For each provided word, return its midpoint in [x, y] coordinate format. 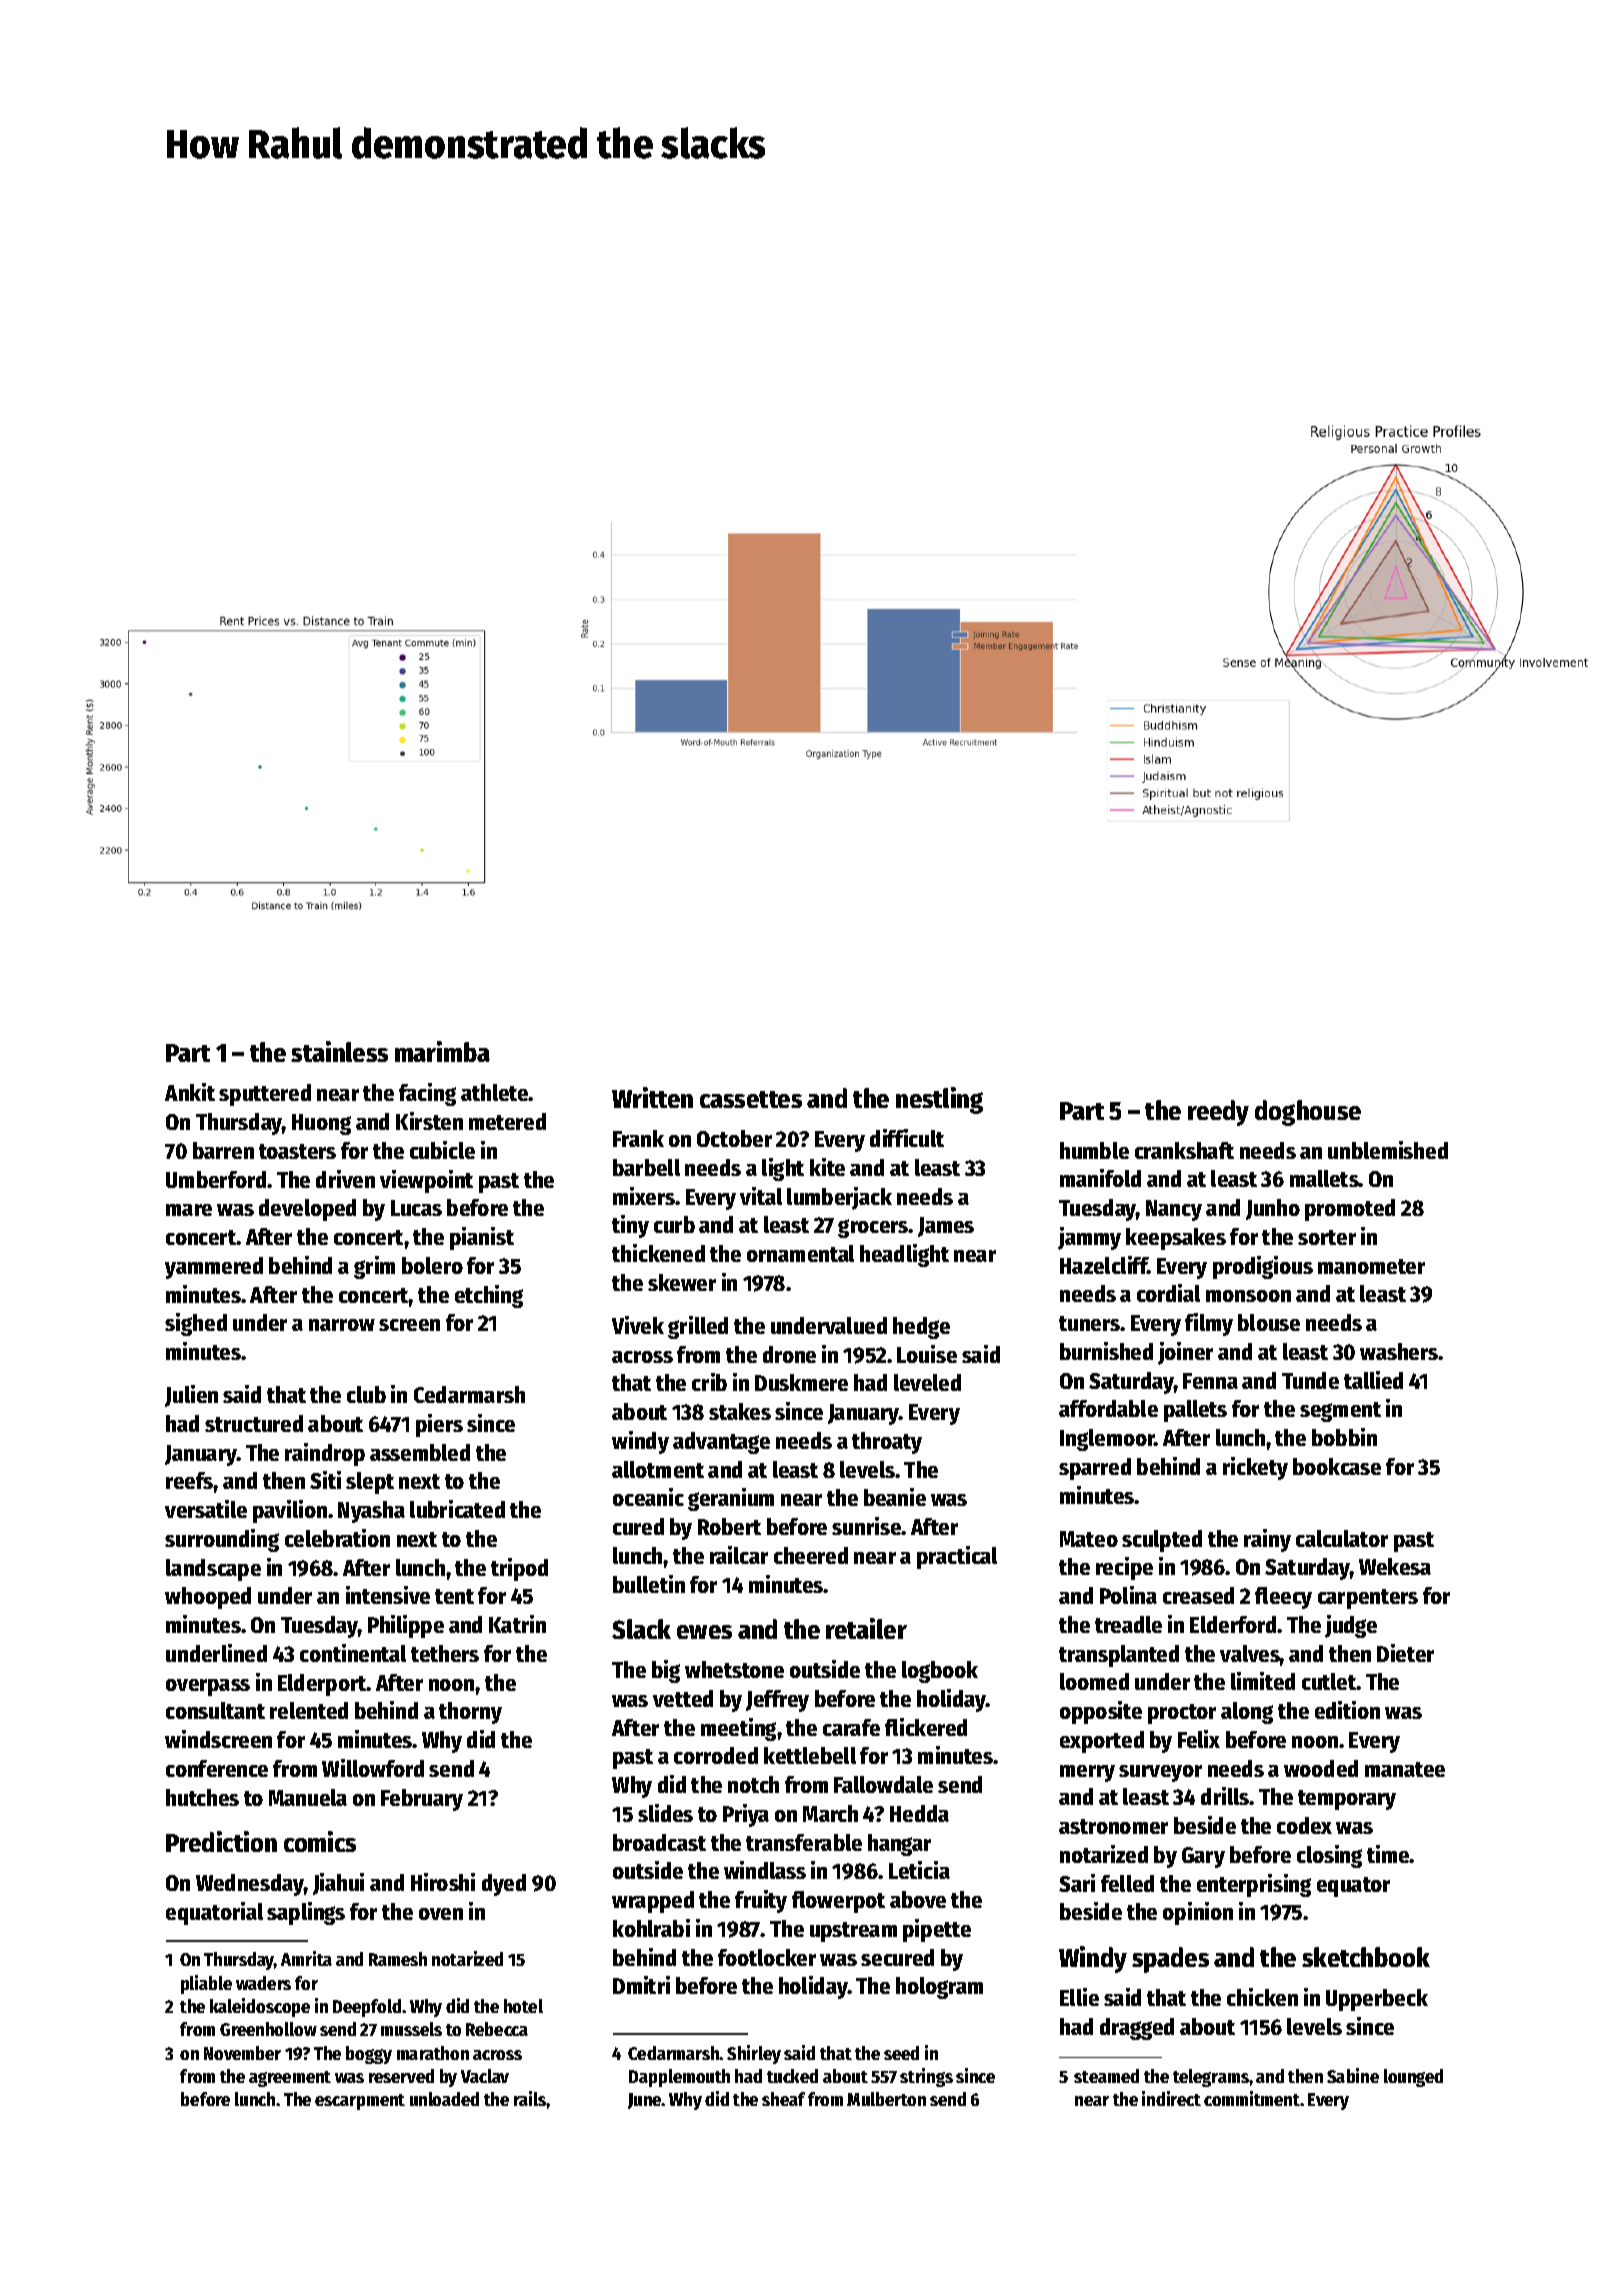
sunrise [867, 1526]
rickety [1255, 1468]
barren [223, 1150]
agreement [290, 2079]
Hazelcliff [1104, 1265]
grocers [873, 1228]
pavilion [290, 1511]
